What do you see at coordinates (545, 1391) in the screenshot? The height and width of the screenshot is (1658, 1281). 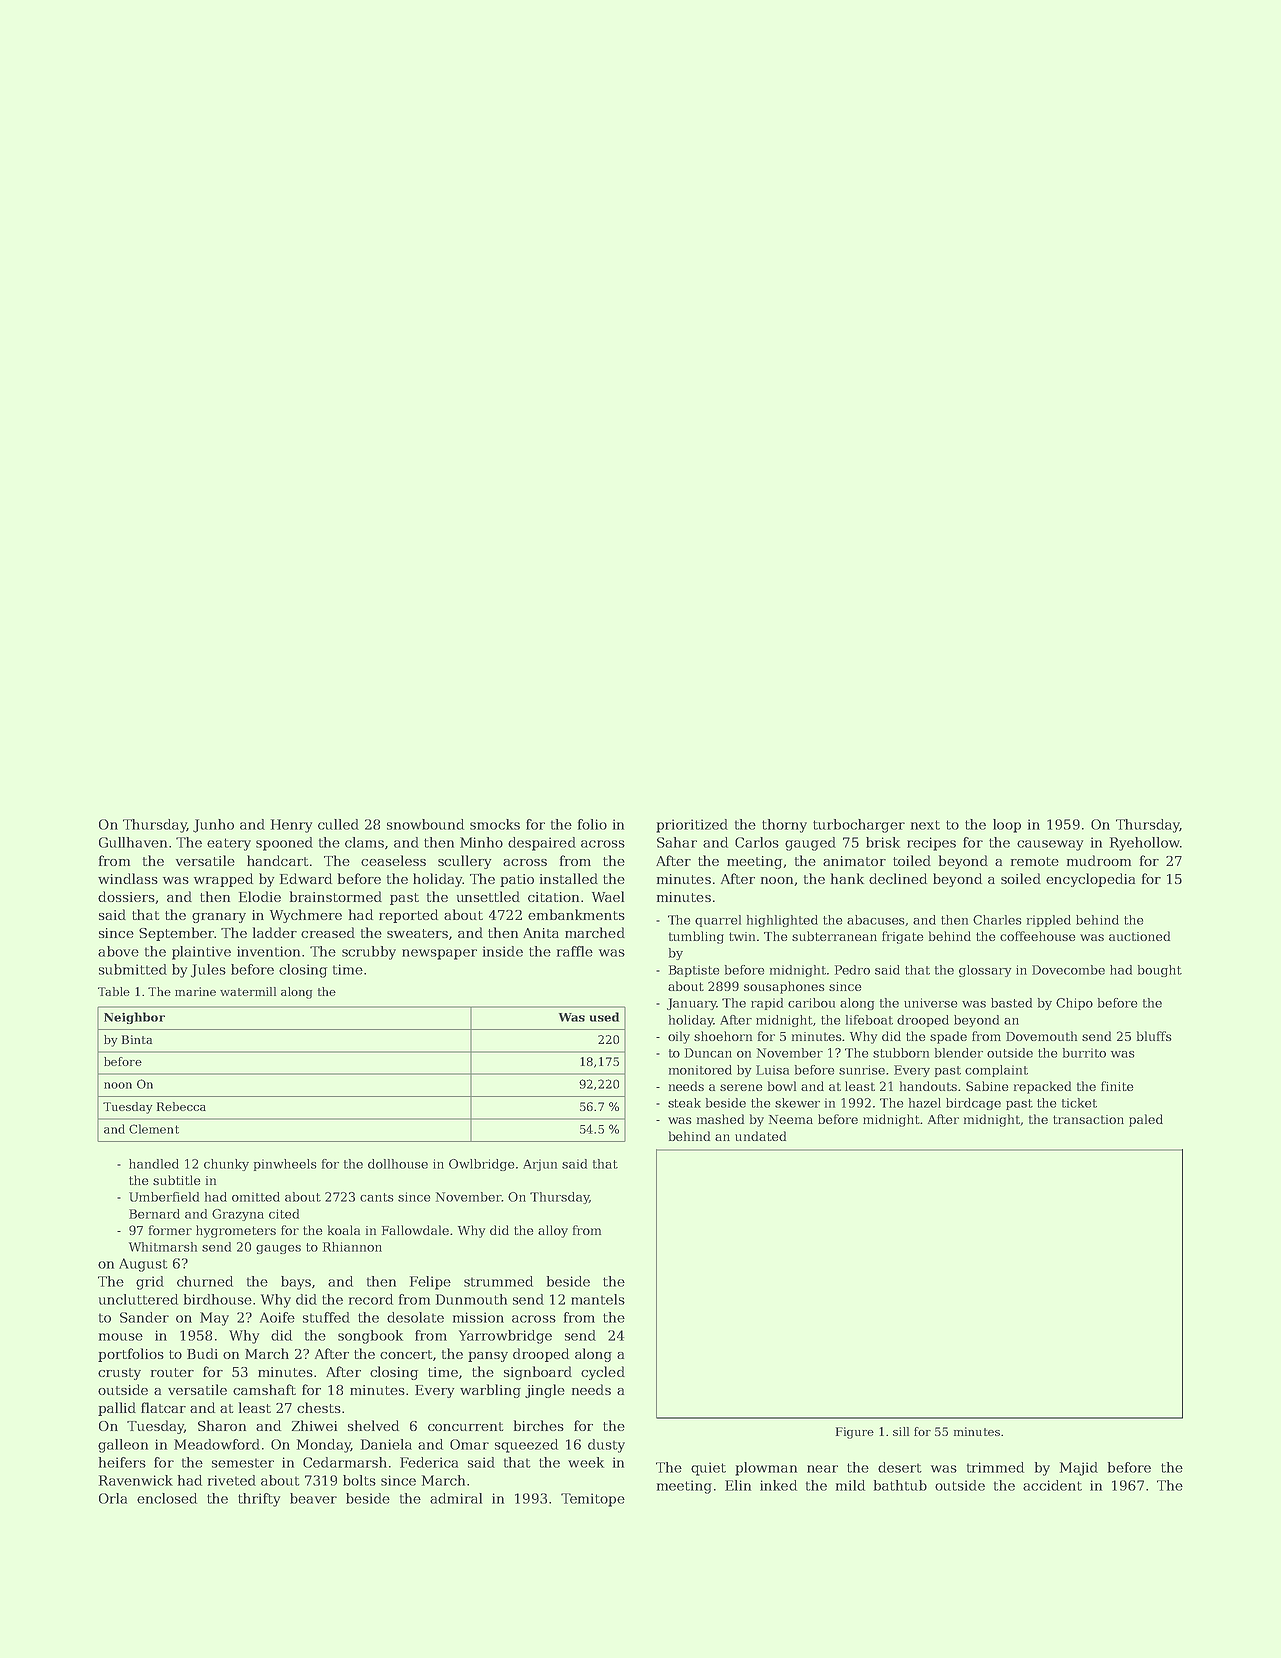 I see `jingle` at bounding box center [545, 1391].
